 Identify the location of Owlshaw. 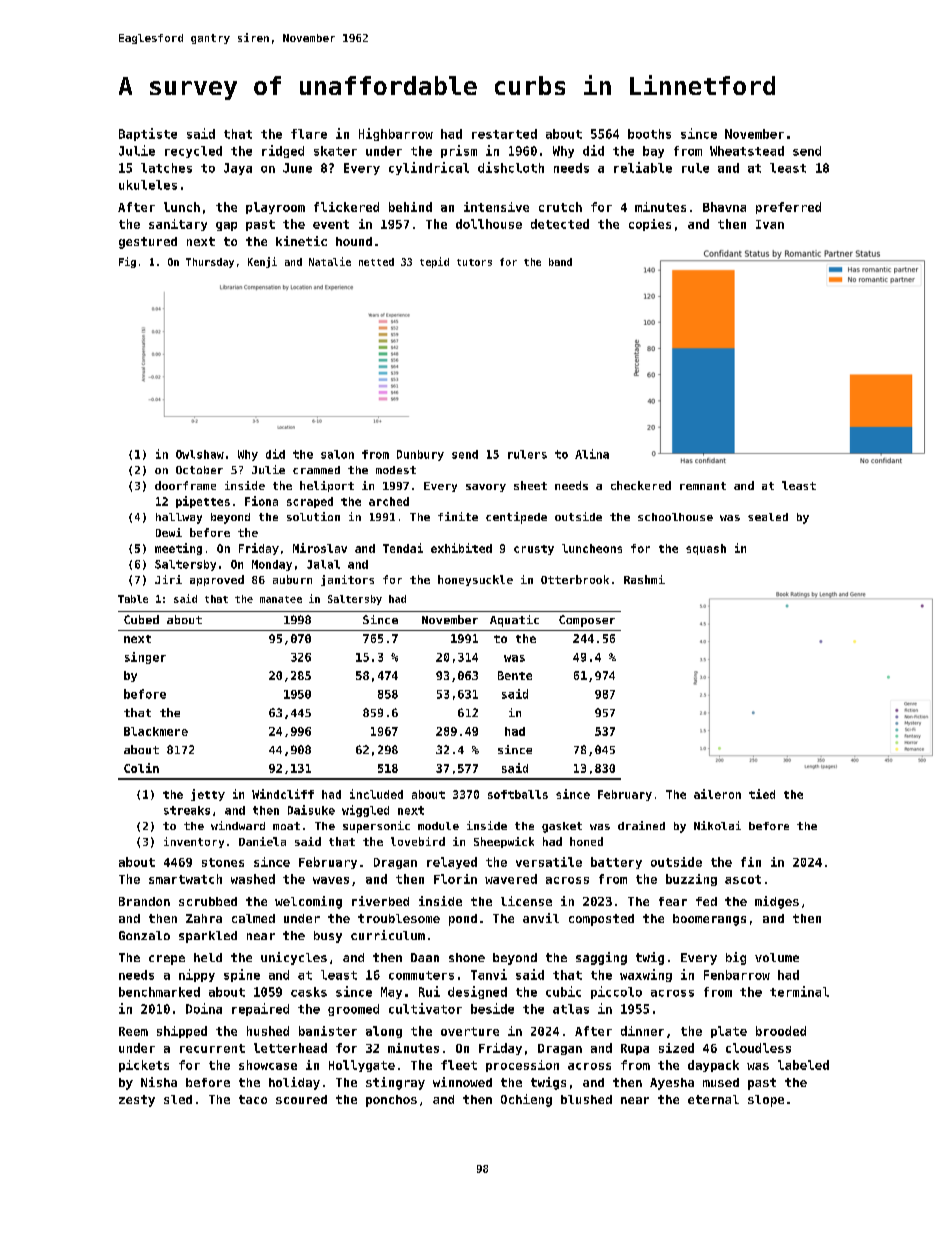
(200, 454).
